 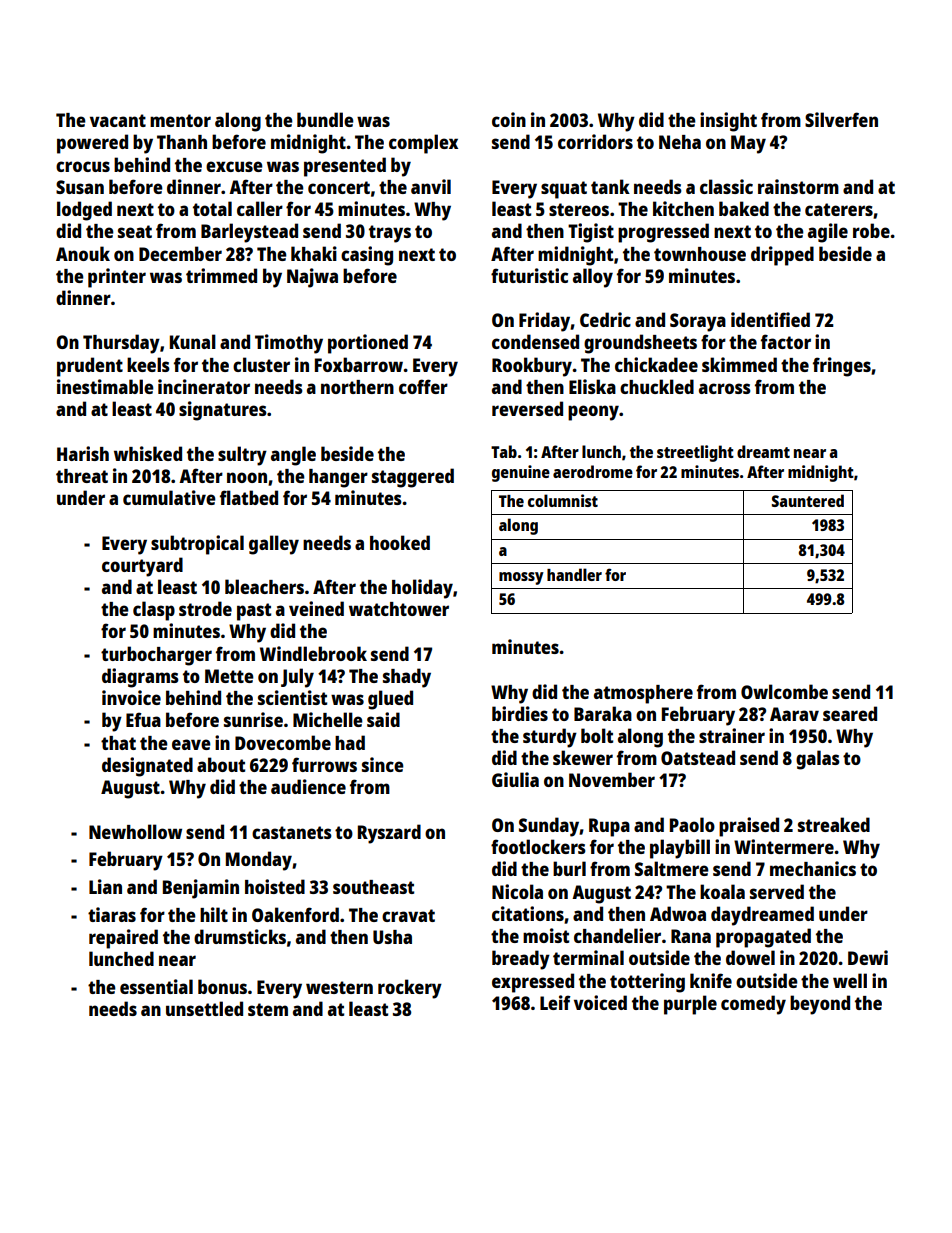 What do you see at coordinates (726, 186) in the image?
I see `classic` at bounding box center [726, 186].
